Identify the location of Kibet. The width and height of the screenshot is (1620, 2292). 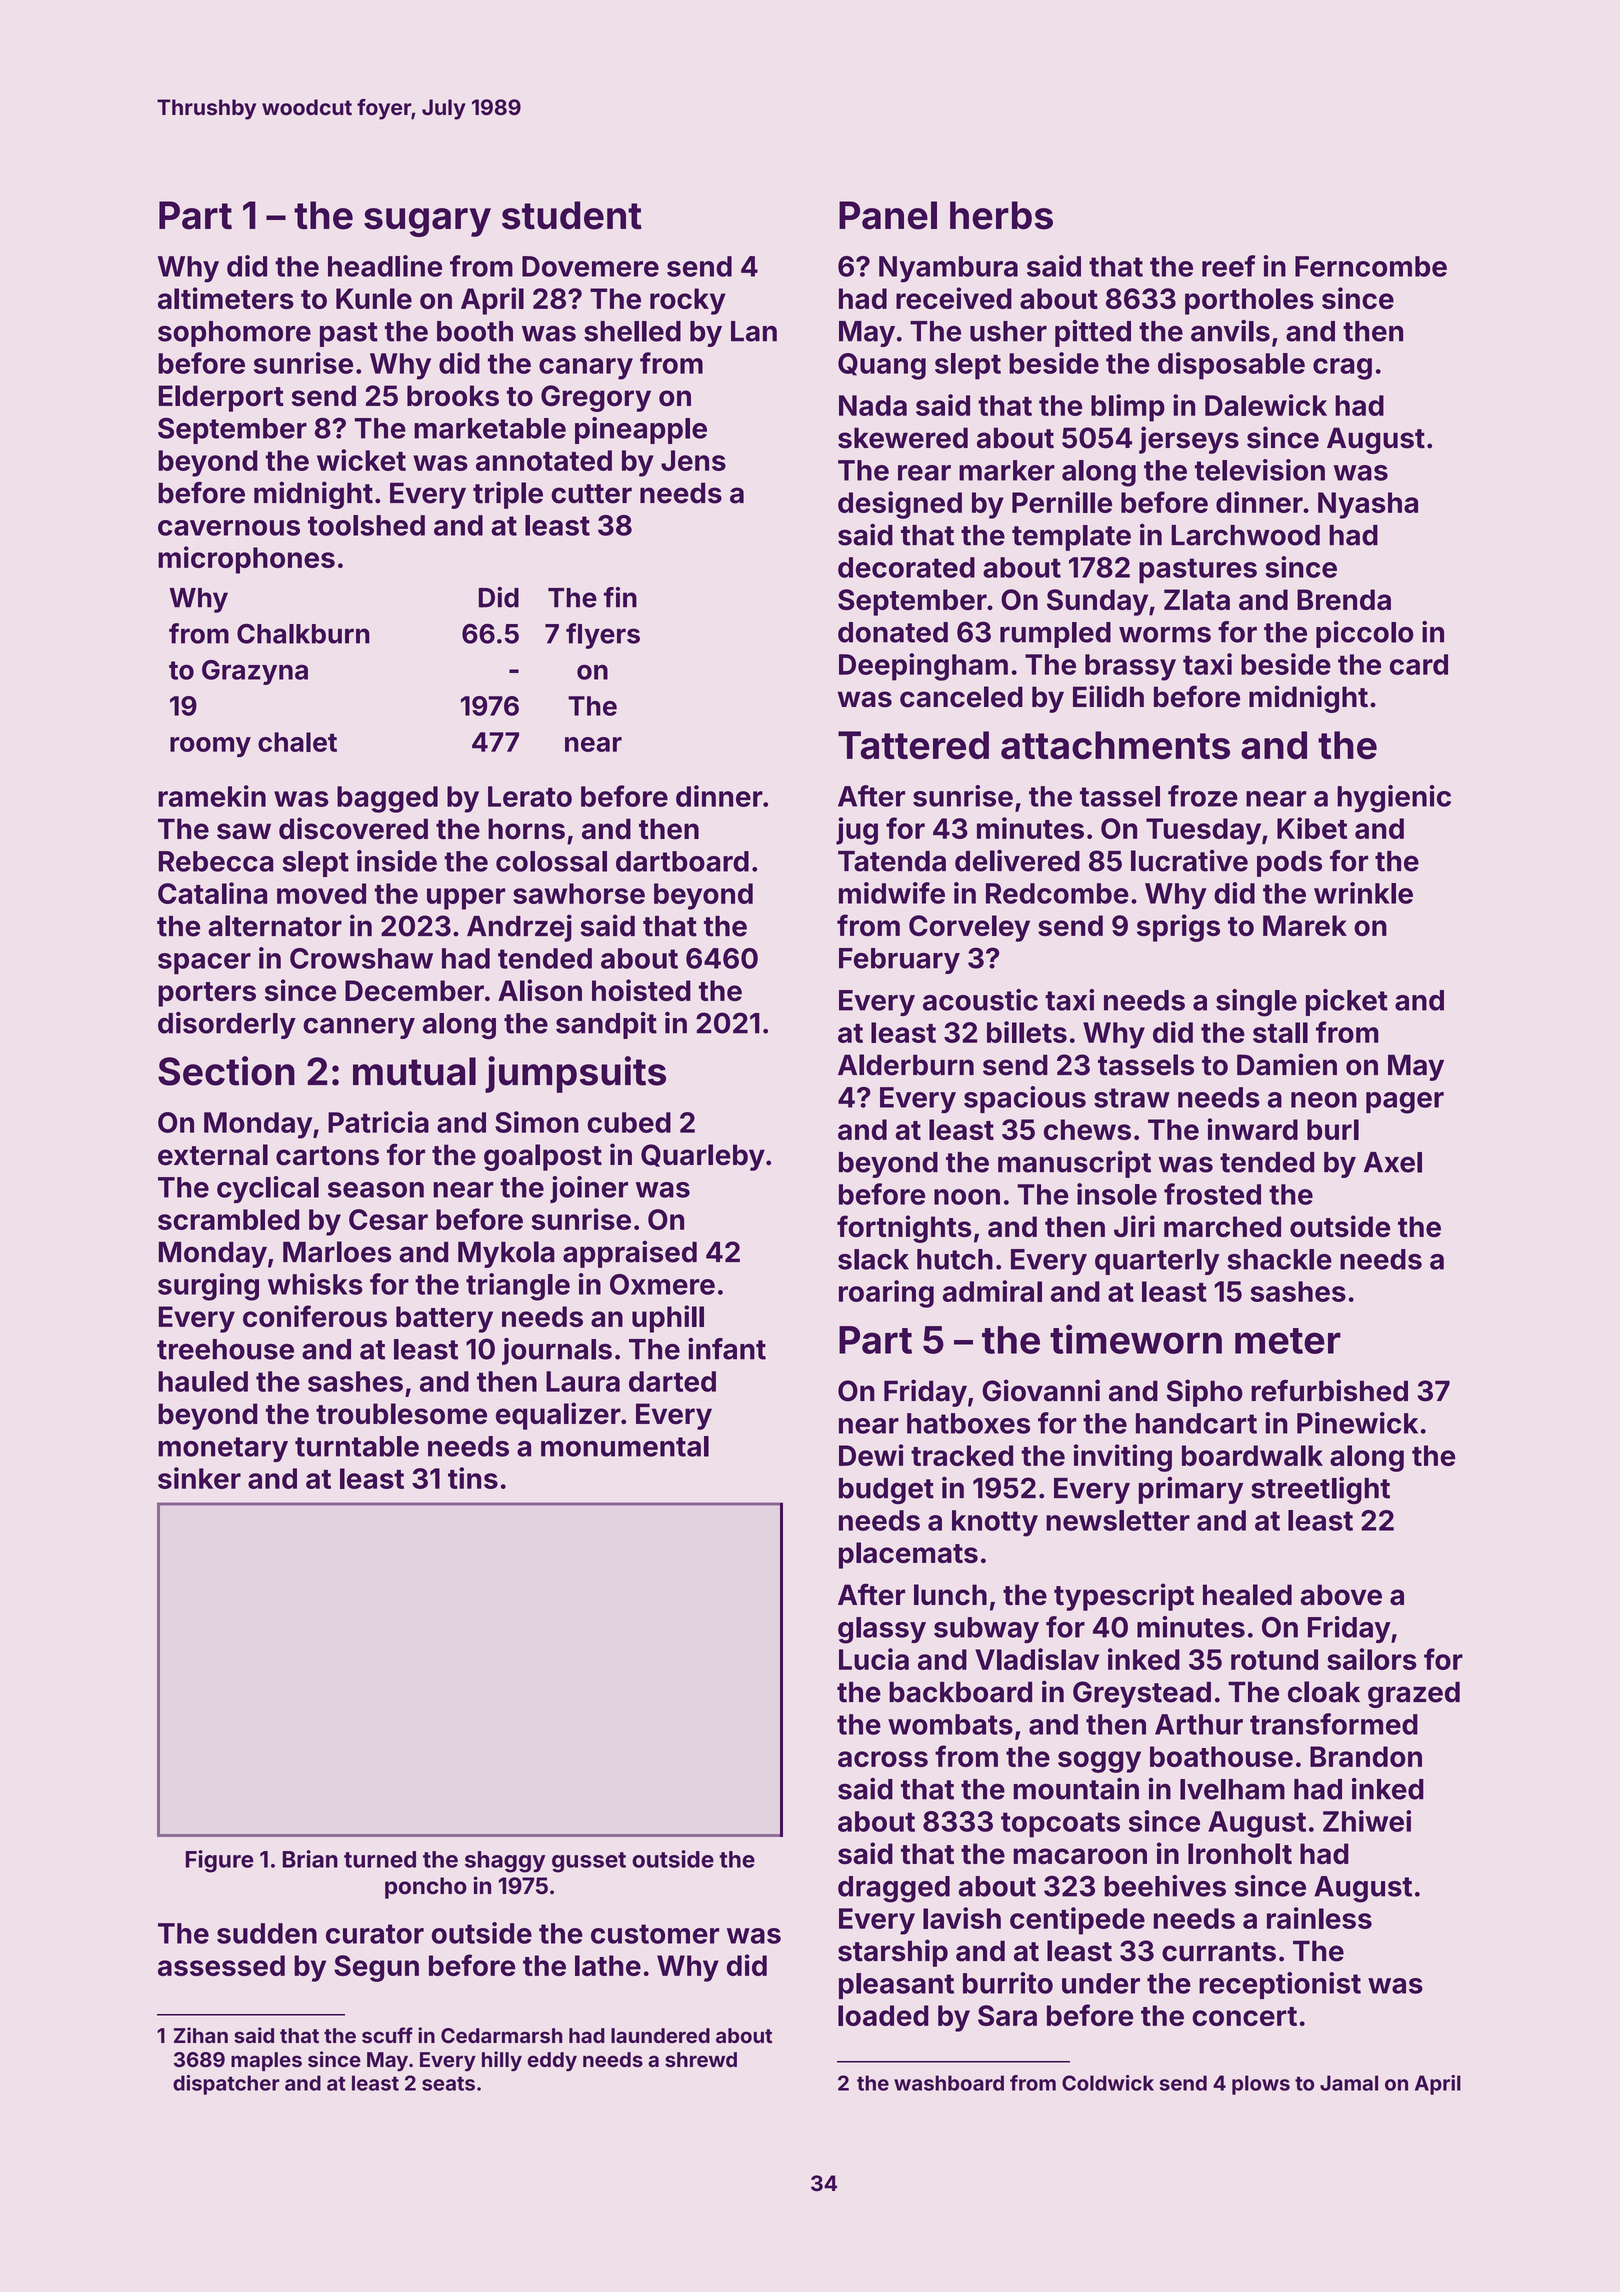
(1312, 828).
